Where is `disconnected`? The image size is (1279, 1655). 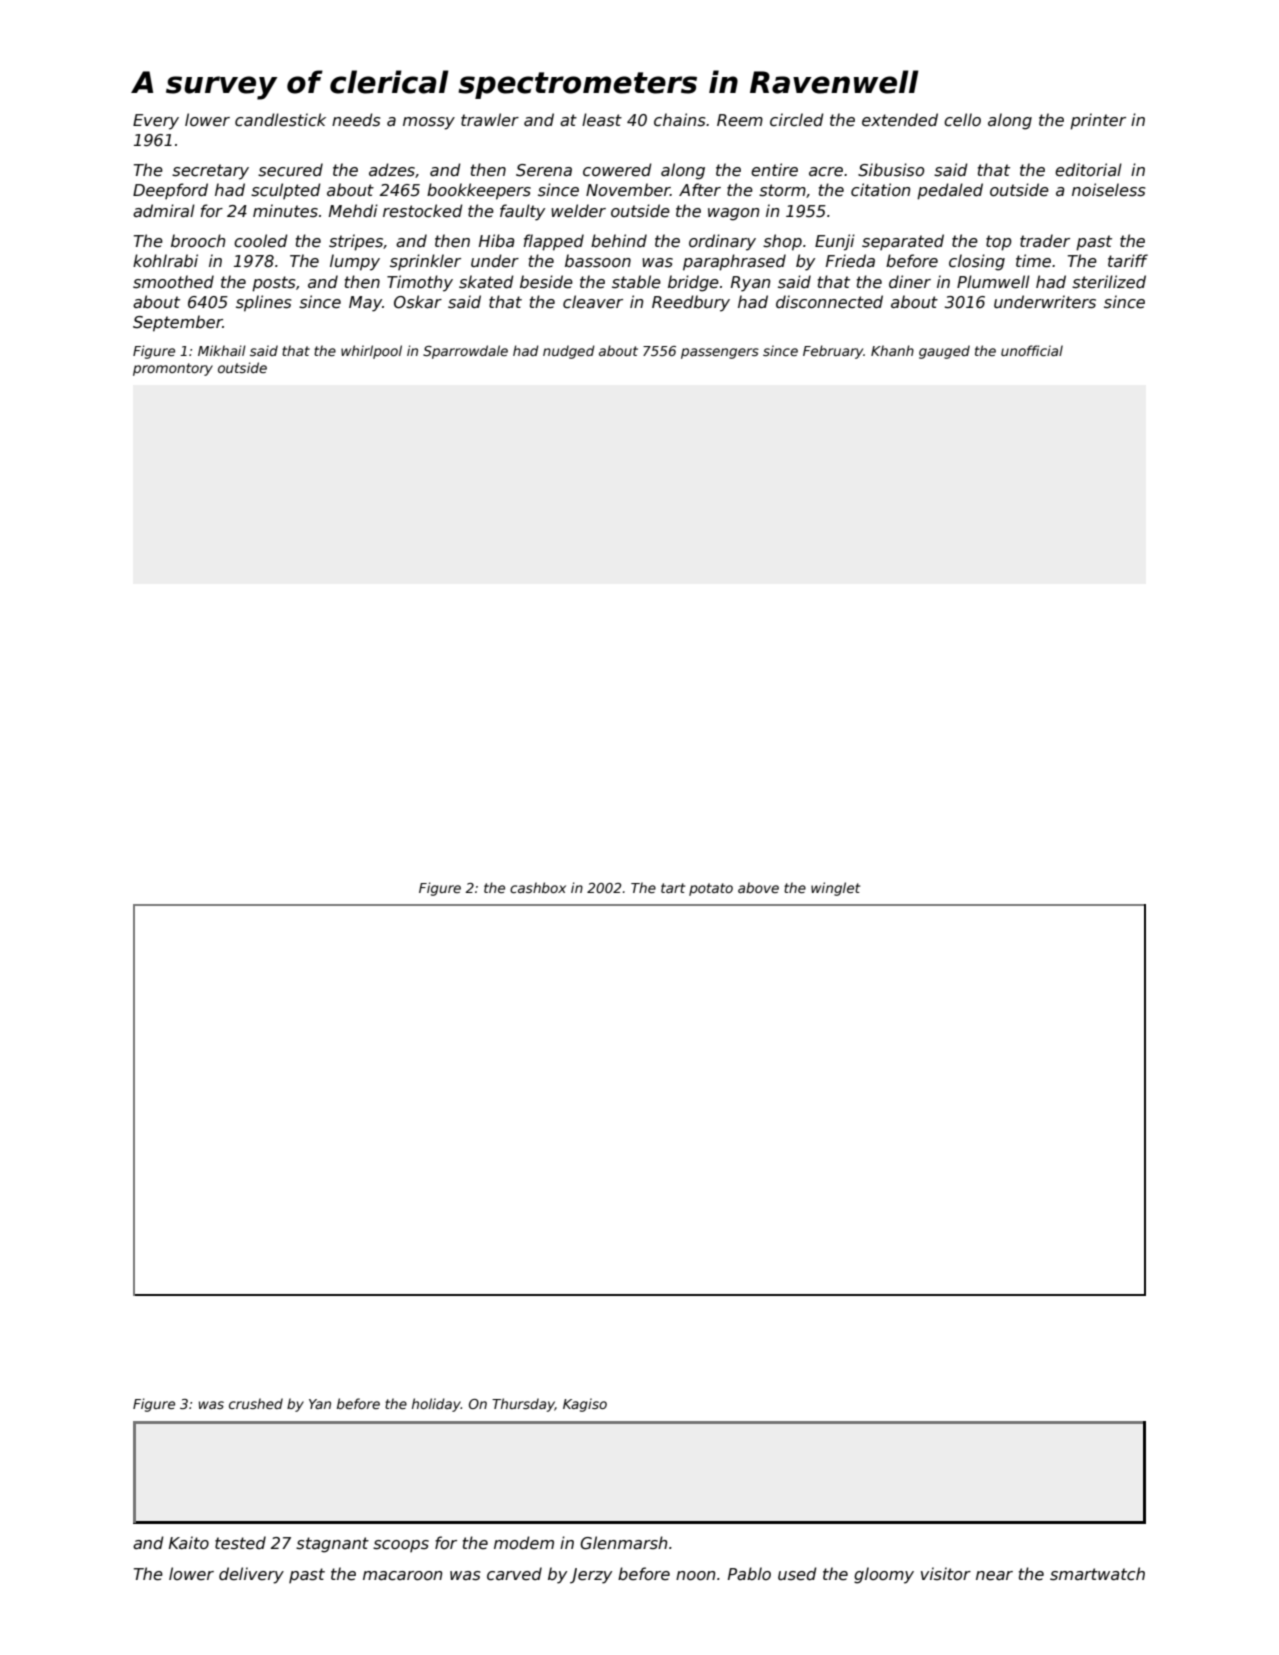
disconnected is located at coordinates (829, 302).
